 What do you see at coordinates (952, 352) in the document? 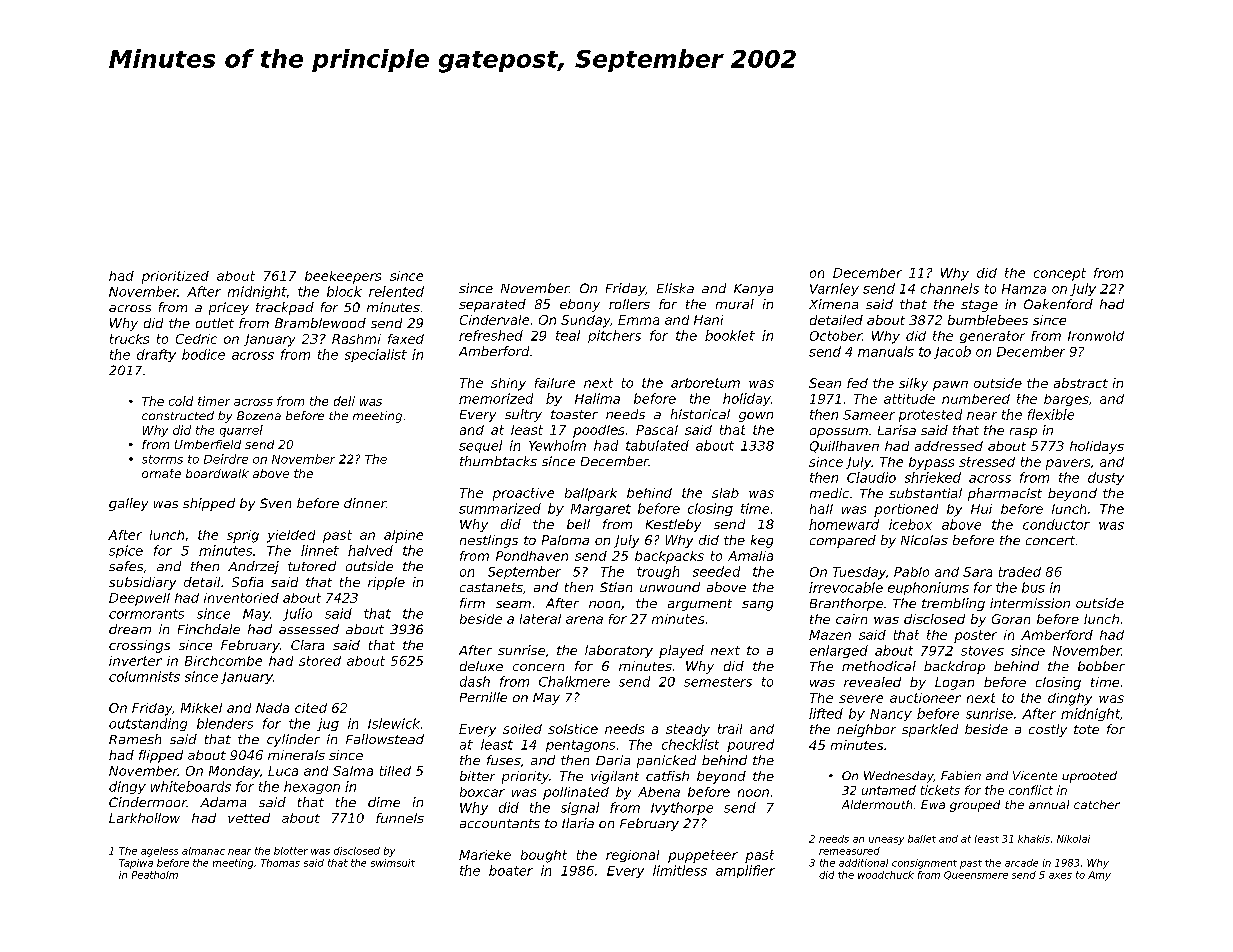
I see `Jacob` at bounding box center [952, 352].
